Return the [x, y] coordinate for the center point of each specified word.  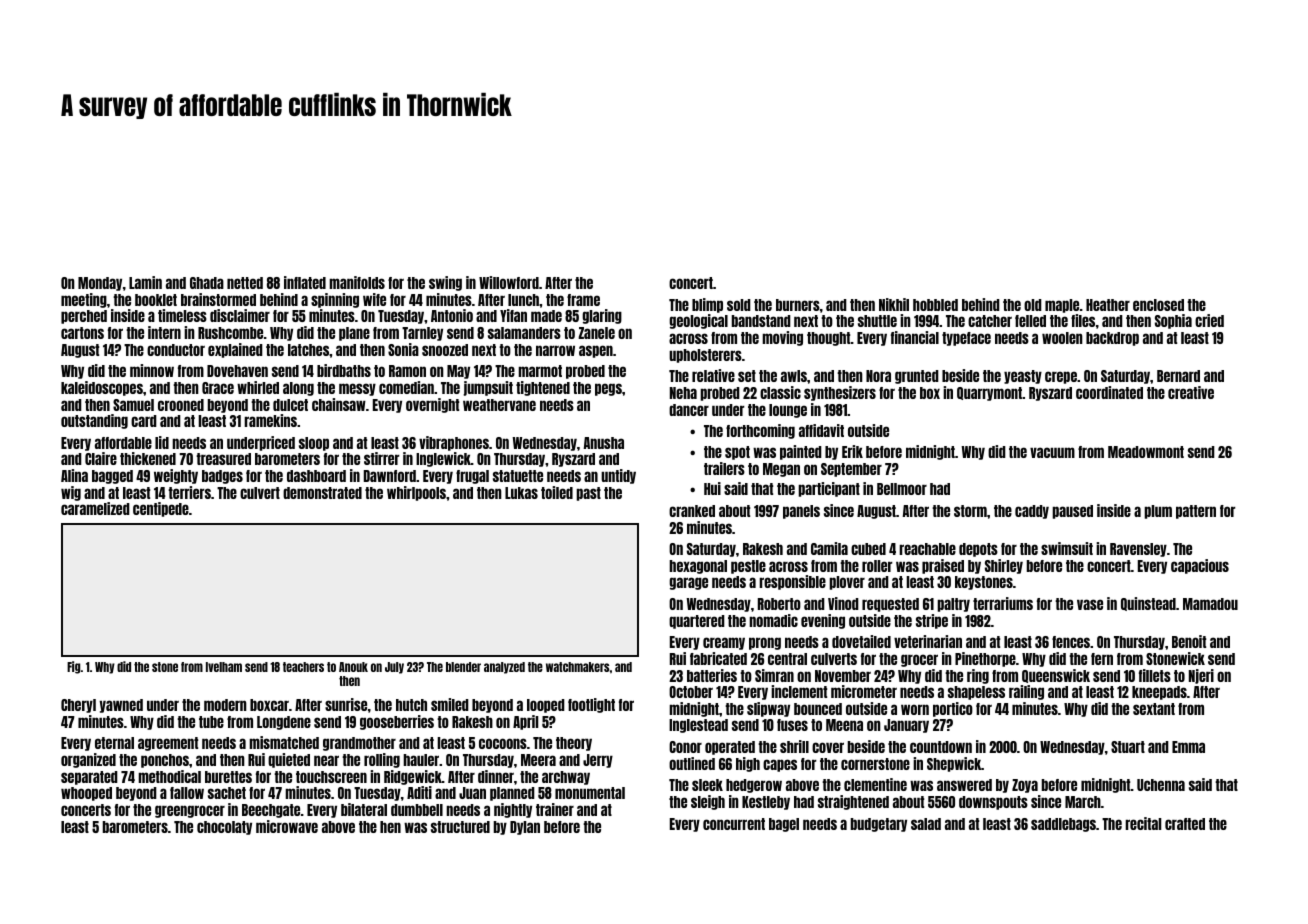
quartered [697, 622]
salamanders [524, 333]
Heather [1108, 305]
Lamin [145, 282]
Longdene [284, 723]
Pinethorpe [985, 659]
